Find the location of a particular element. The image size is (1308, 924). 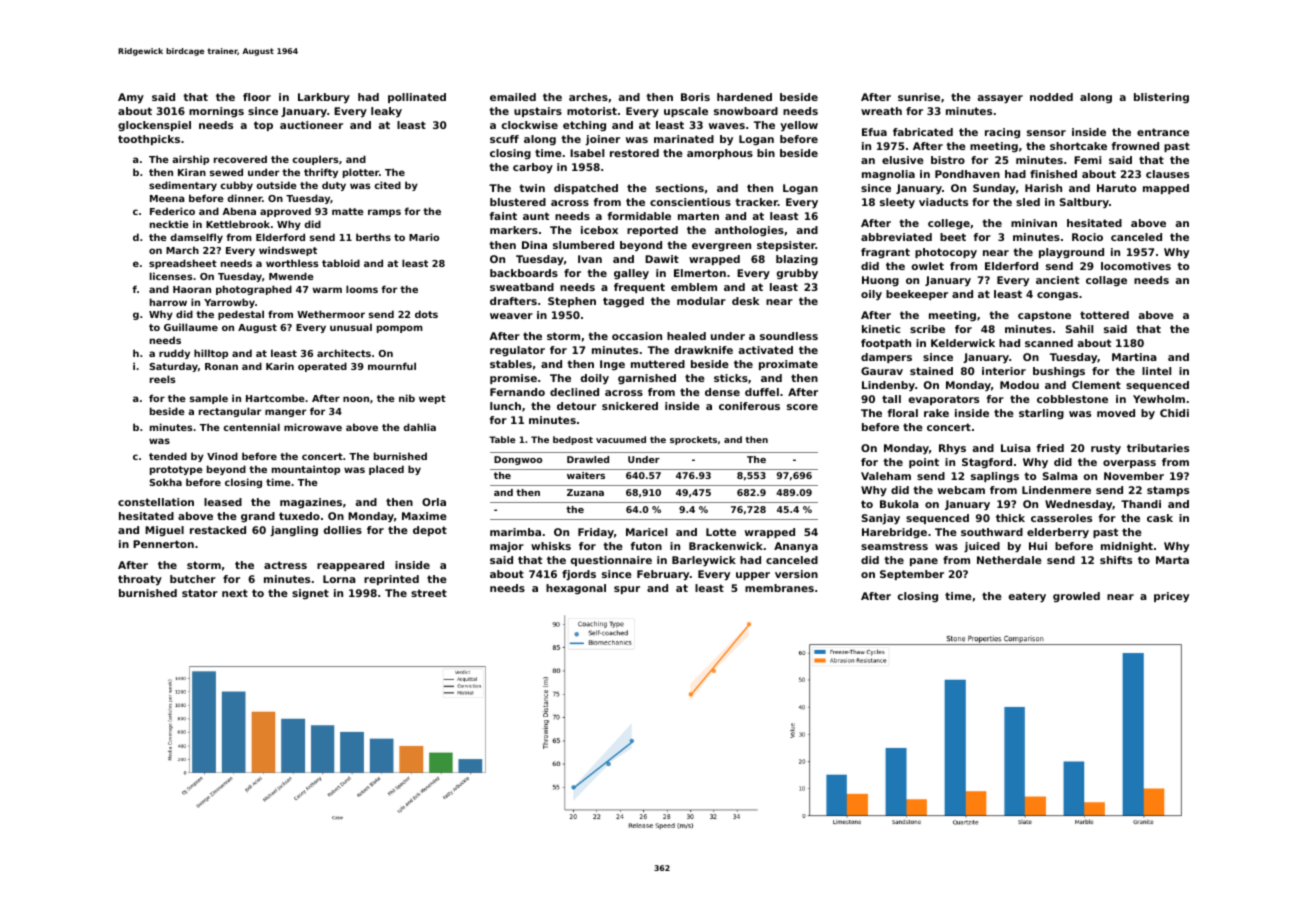

markers is located at coordinates (514, 230).
